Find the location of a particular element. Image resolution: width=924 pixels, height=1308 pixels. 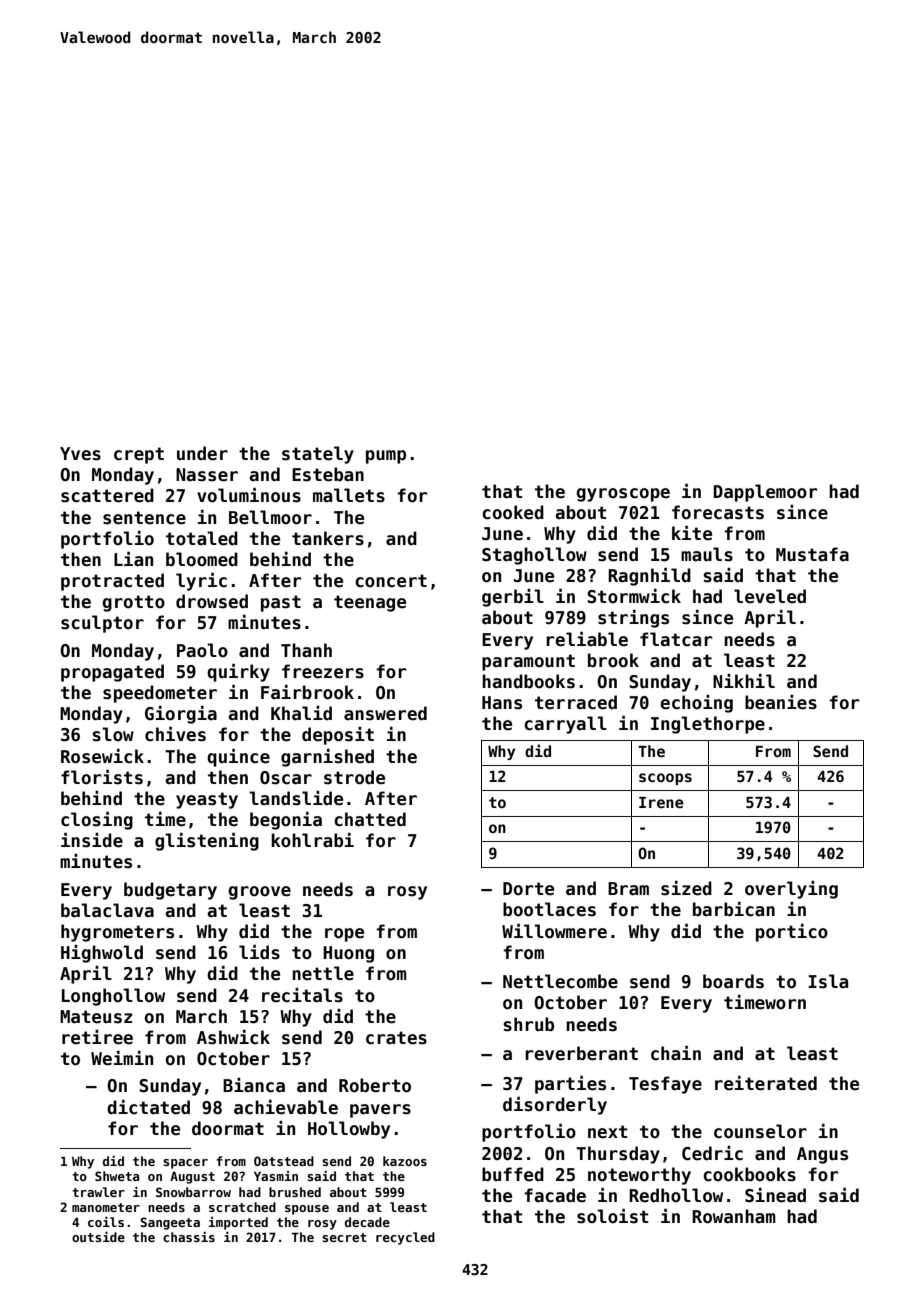

shrub is located at coordinates (528, 1024).
